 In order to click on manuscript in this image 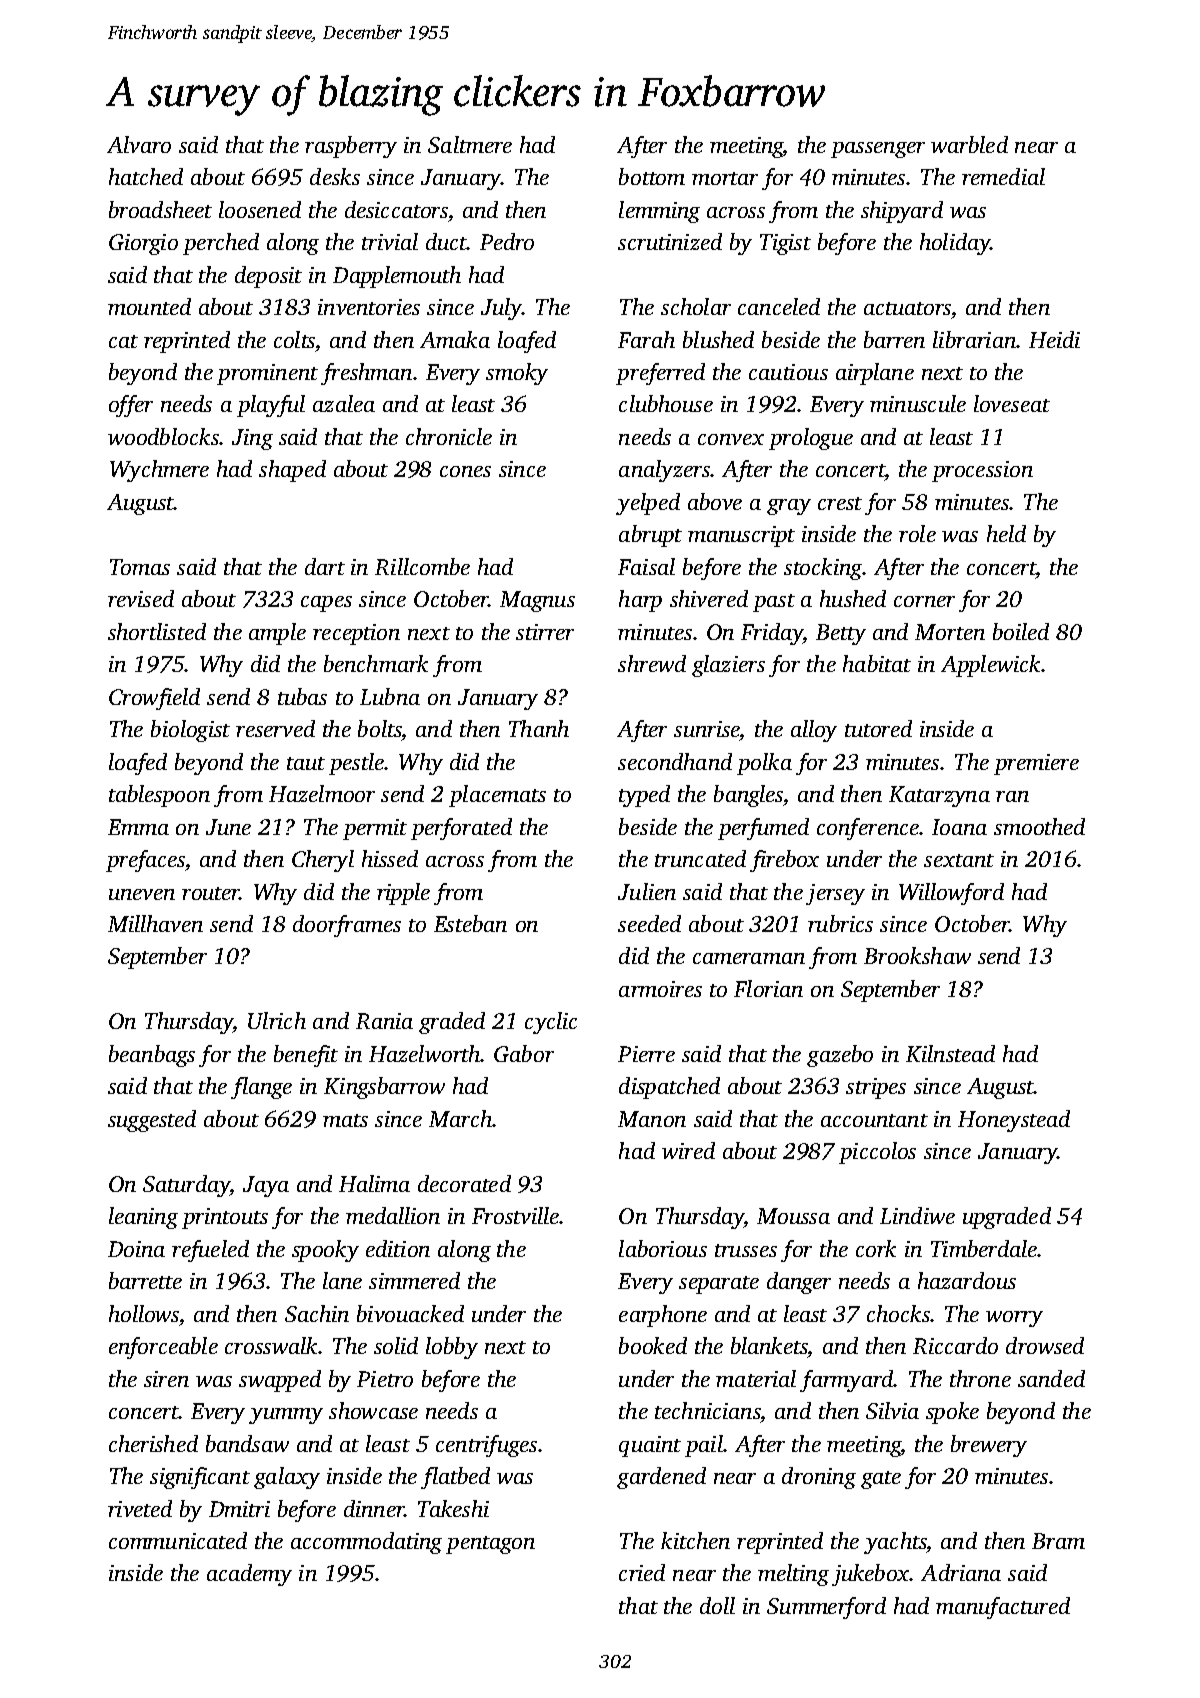, I will do `click(741, 536)`.
